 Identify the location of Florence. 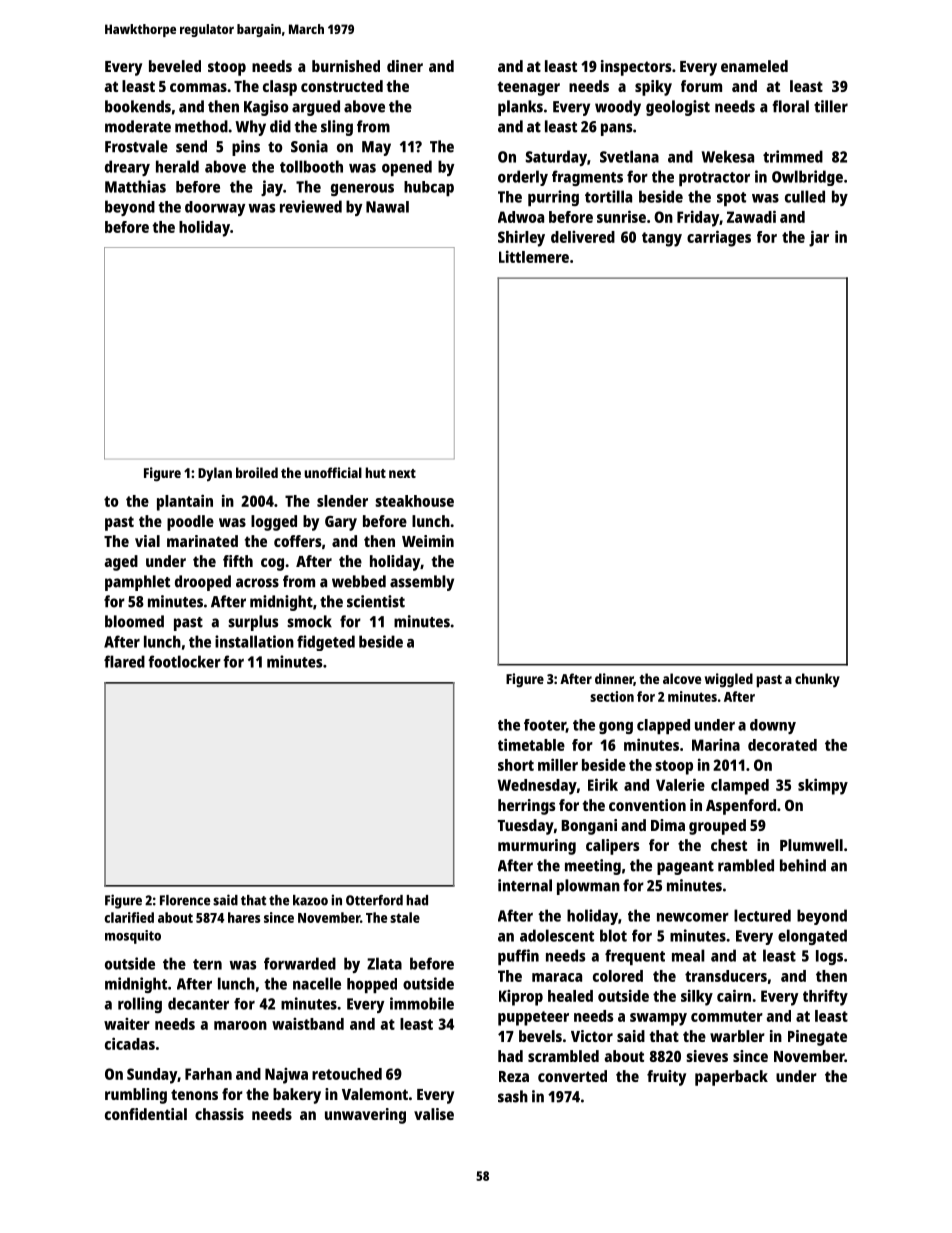
(185, 900).
